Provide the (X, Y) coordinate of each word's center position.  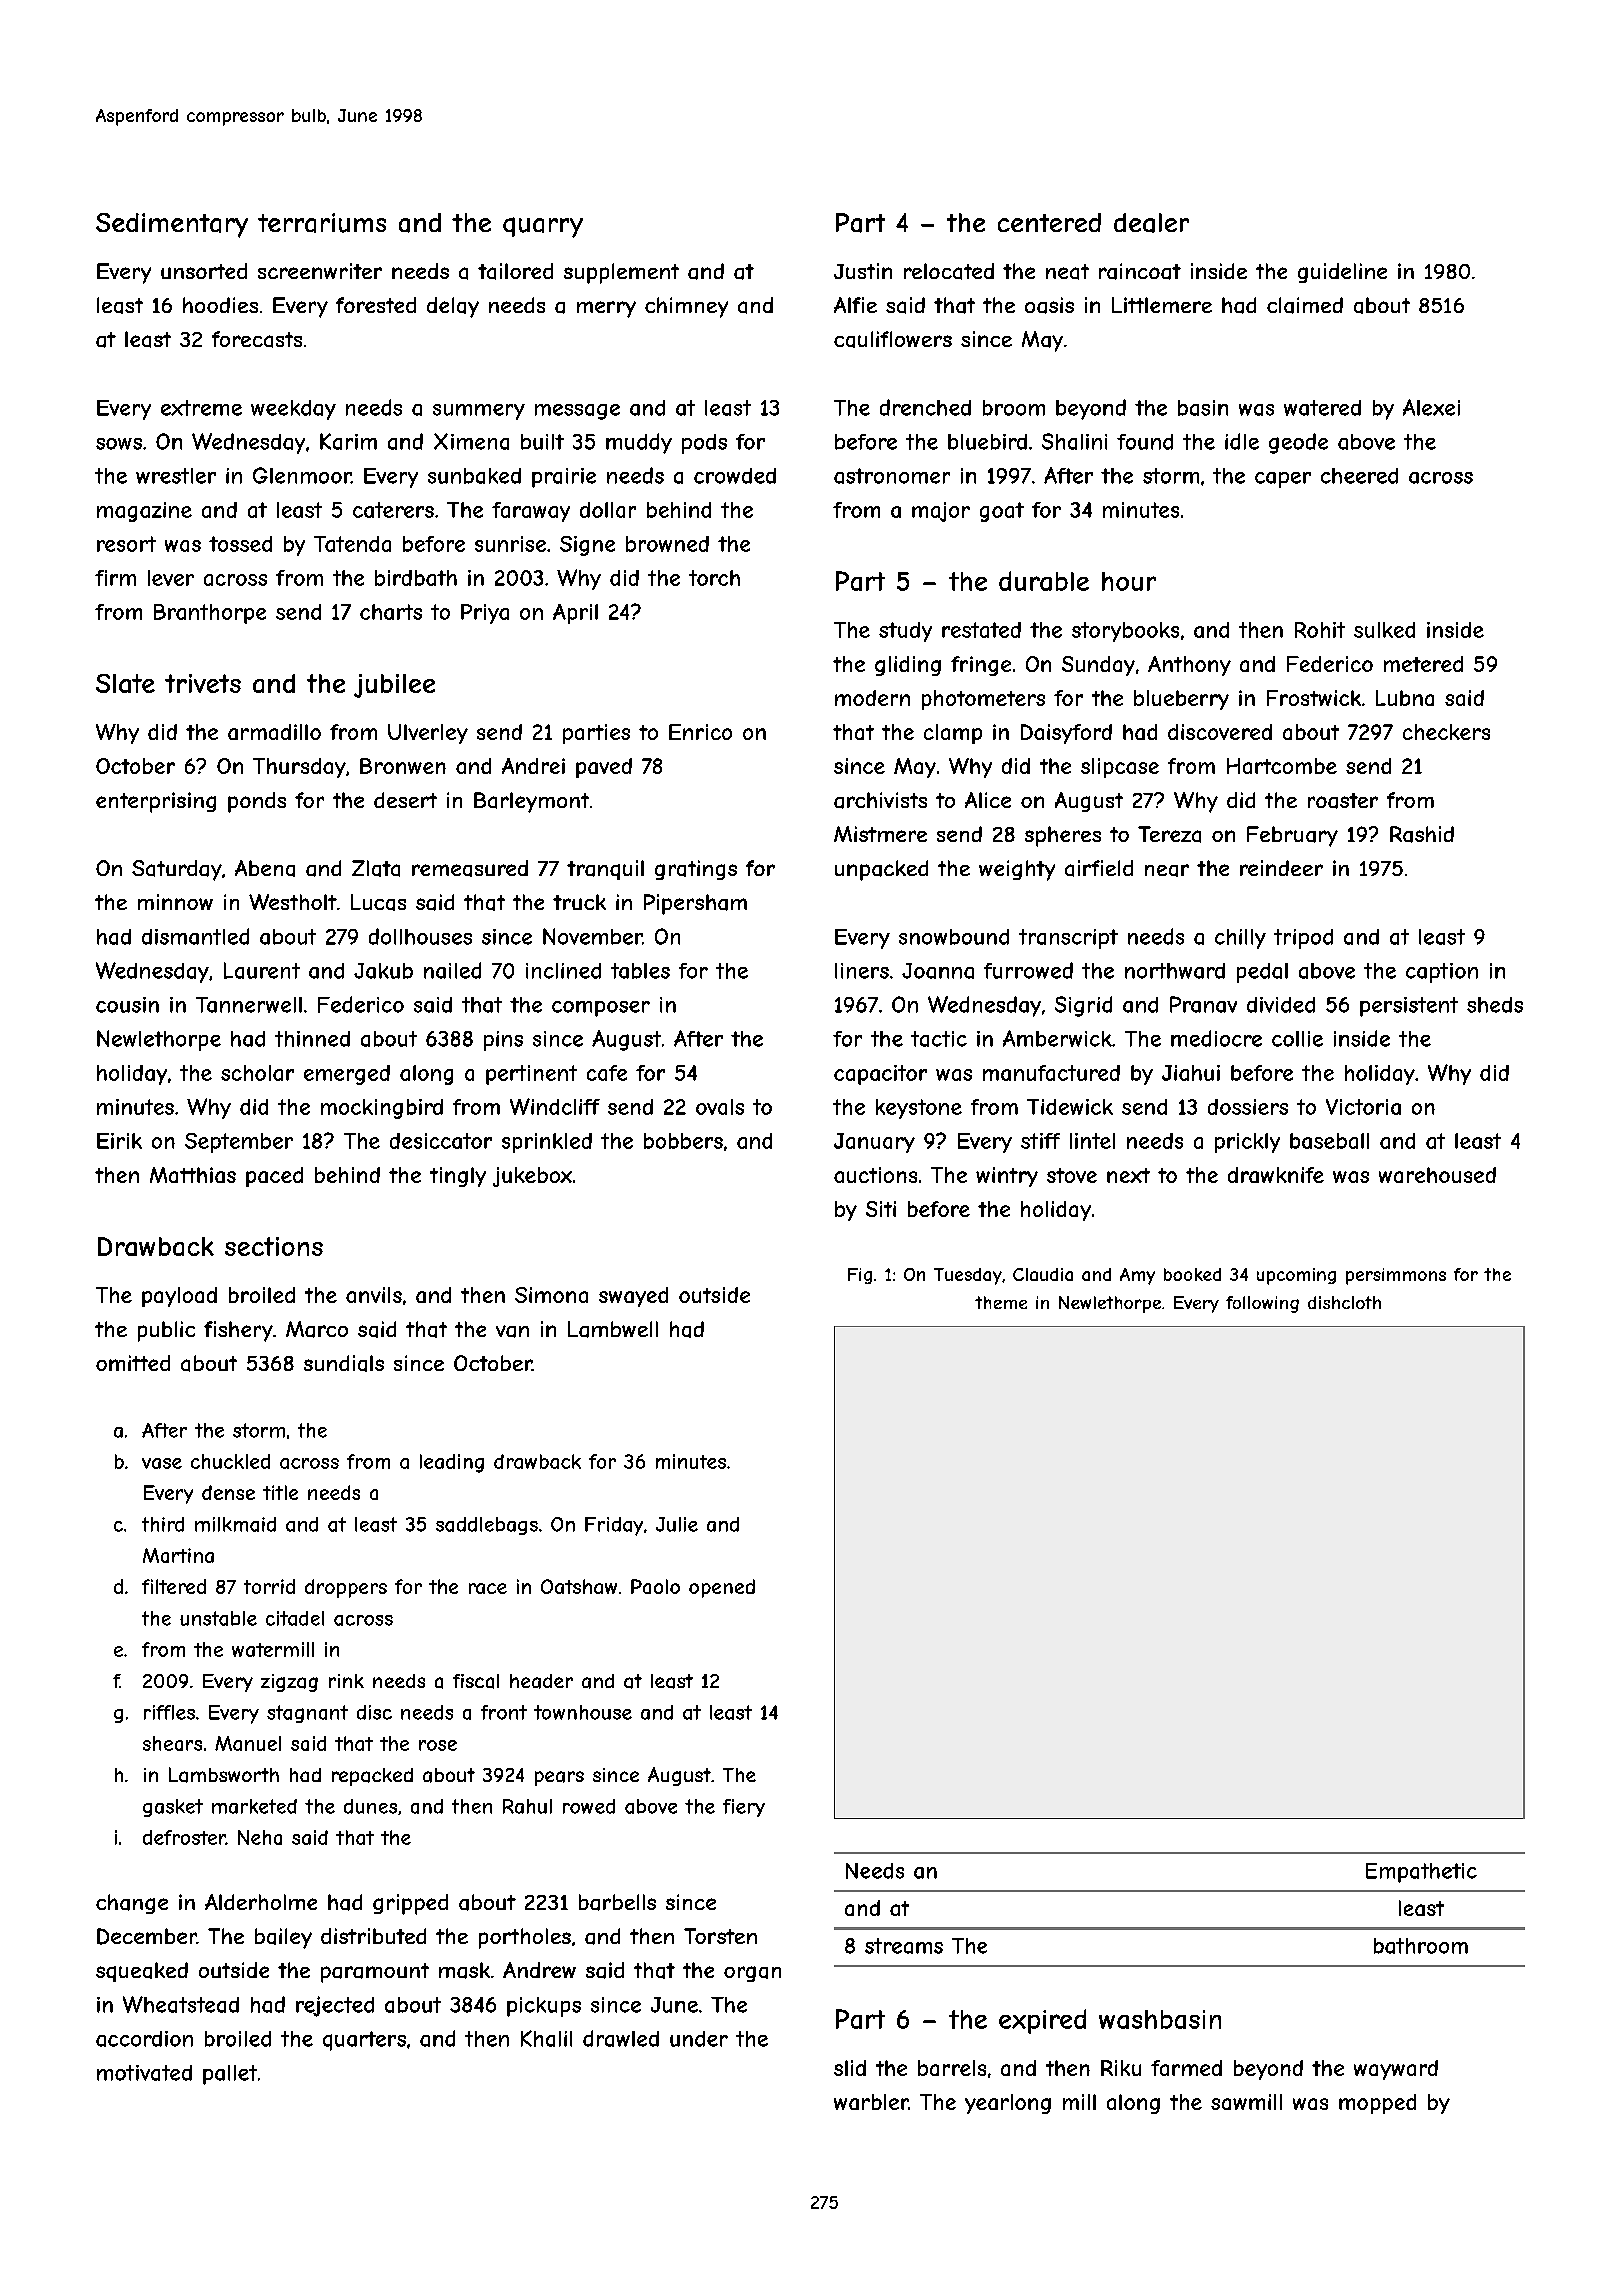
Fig (860, 1276)
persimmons (1396, 1276)
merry (606, 309)
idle (1242, 441)
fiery (744, 1808)
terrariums (322, 223)
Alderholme (261, 1902)
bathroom (1421, 1946)
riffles (169, 1712)
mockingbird (382, 1109)
